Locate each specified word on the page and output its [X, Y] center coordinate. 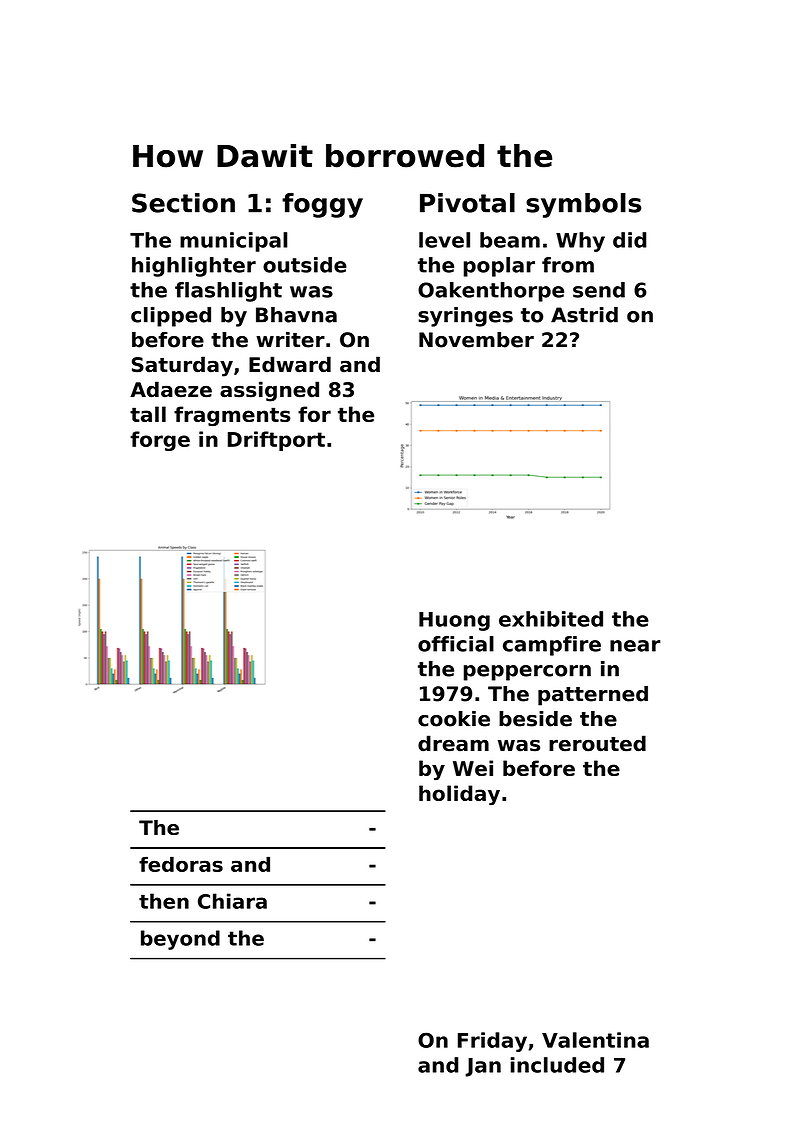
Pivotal [467, 203]
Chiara [232, 901]
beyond [180, 940]
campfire [552, 646]
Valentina [595, 1040]
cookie [454, 719]
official [456, 644]
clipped [171, 317]
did [629, 240]
